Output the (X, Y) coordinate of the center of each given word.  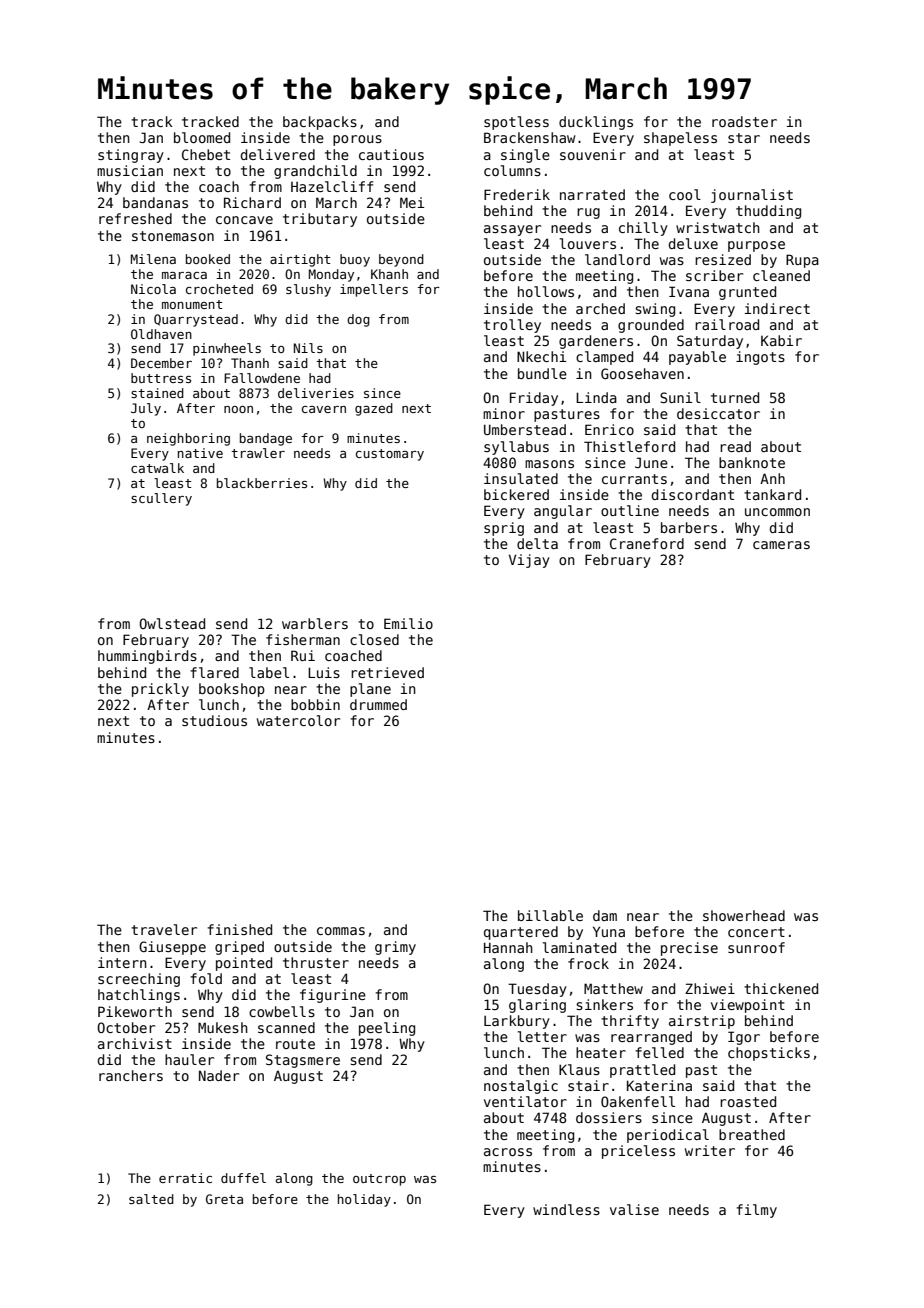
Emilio (408, 623)
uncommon (777, 512)
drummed (378, 704)
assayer (512, 230)
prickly (160, 690)
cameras (781, 545)
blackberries (262, 483)
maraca (184, 275)
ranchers (131, 1075)
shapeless (680, 139)
